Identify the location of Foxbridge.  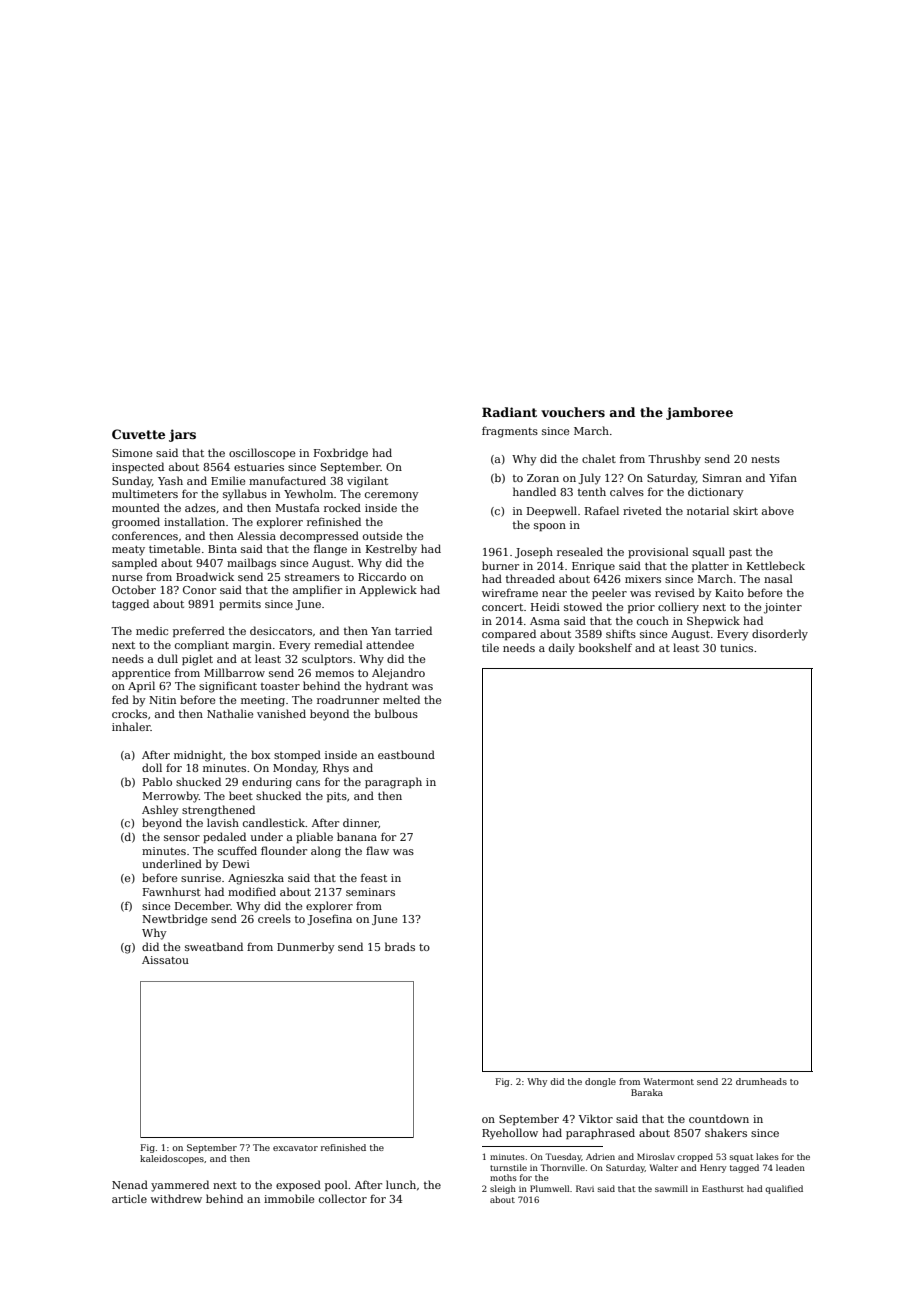
(341, 454).
